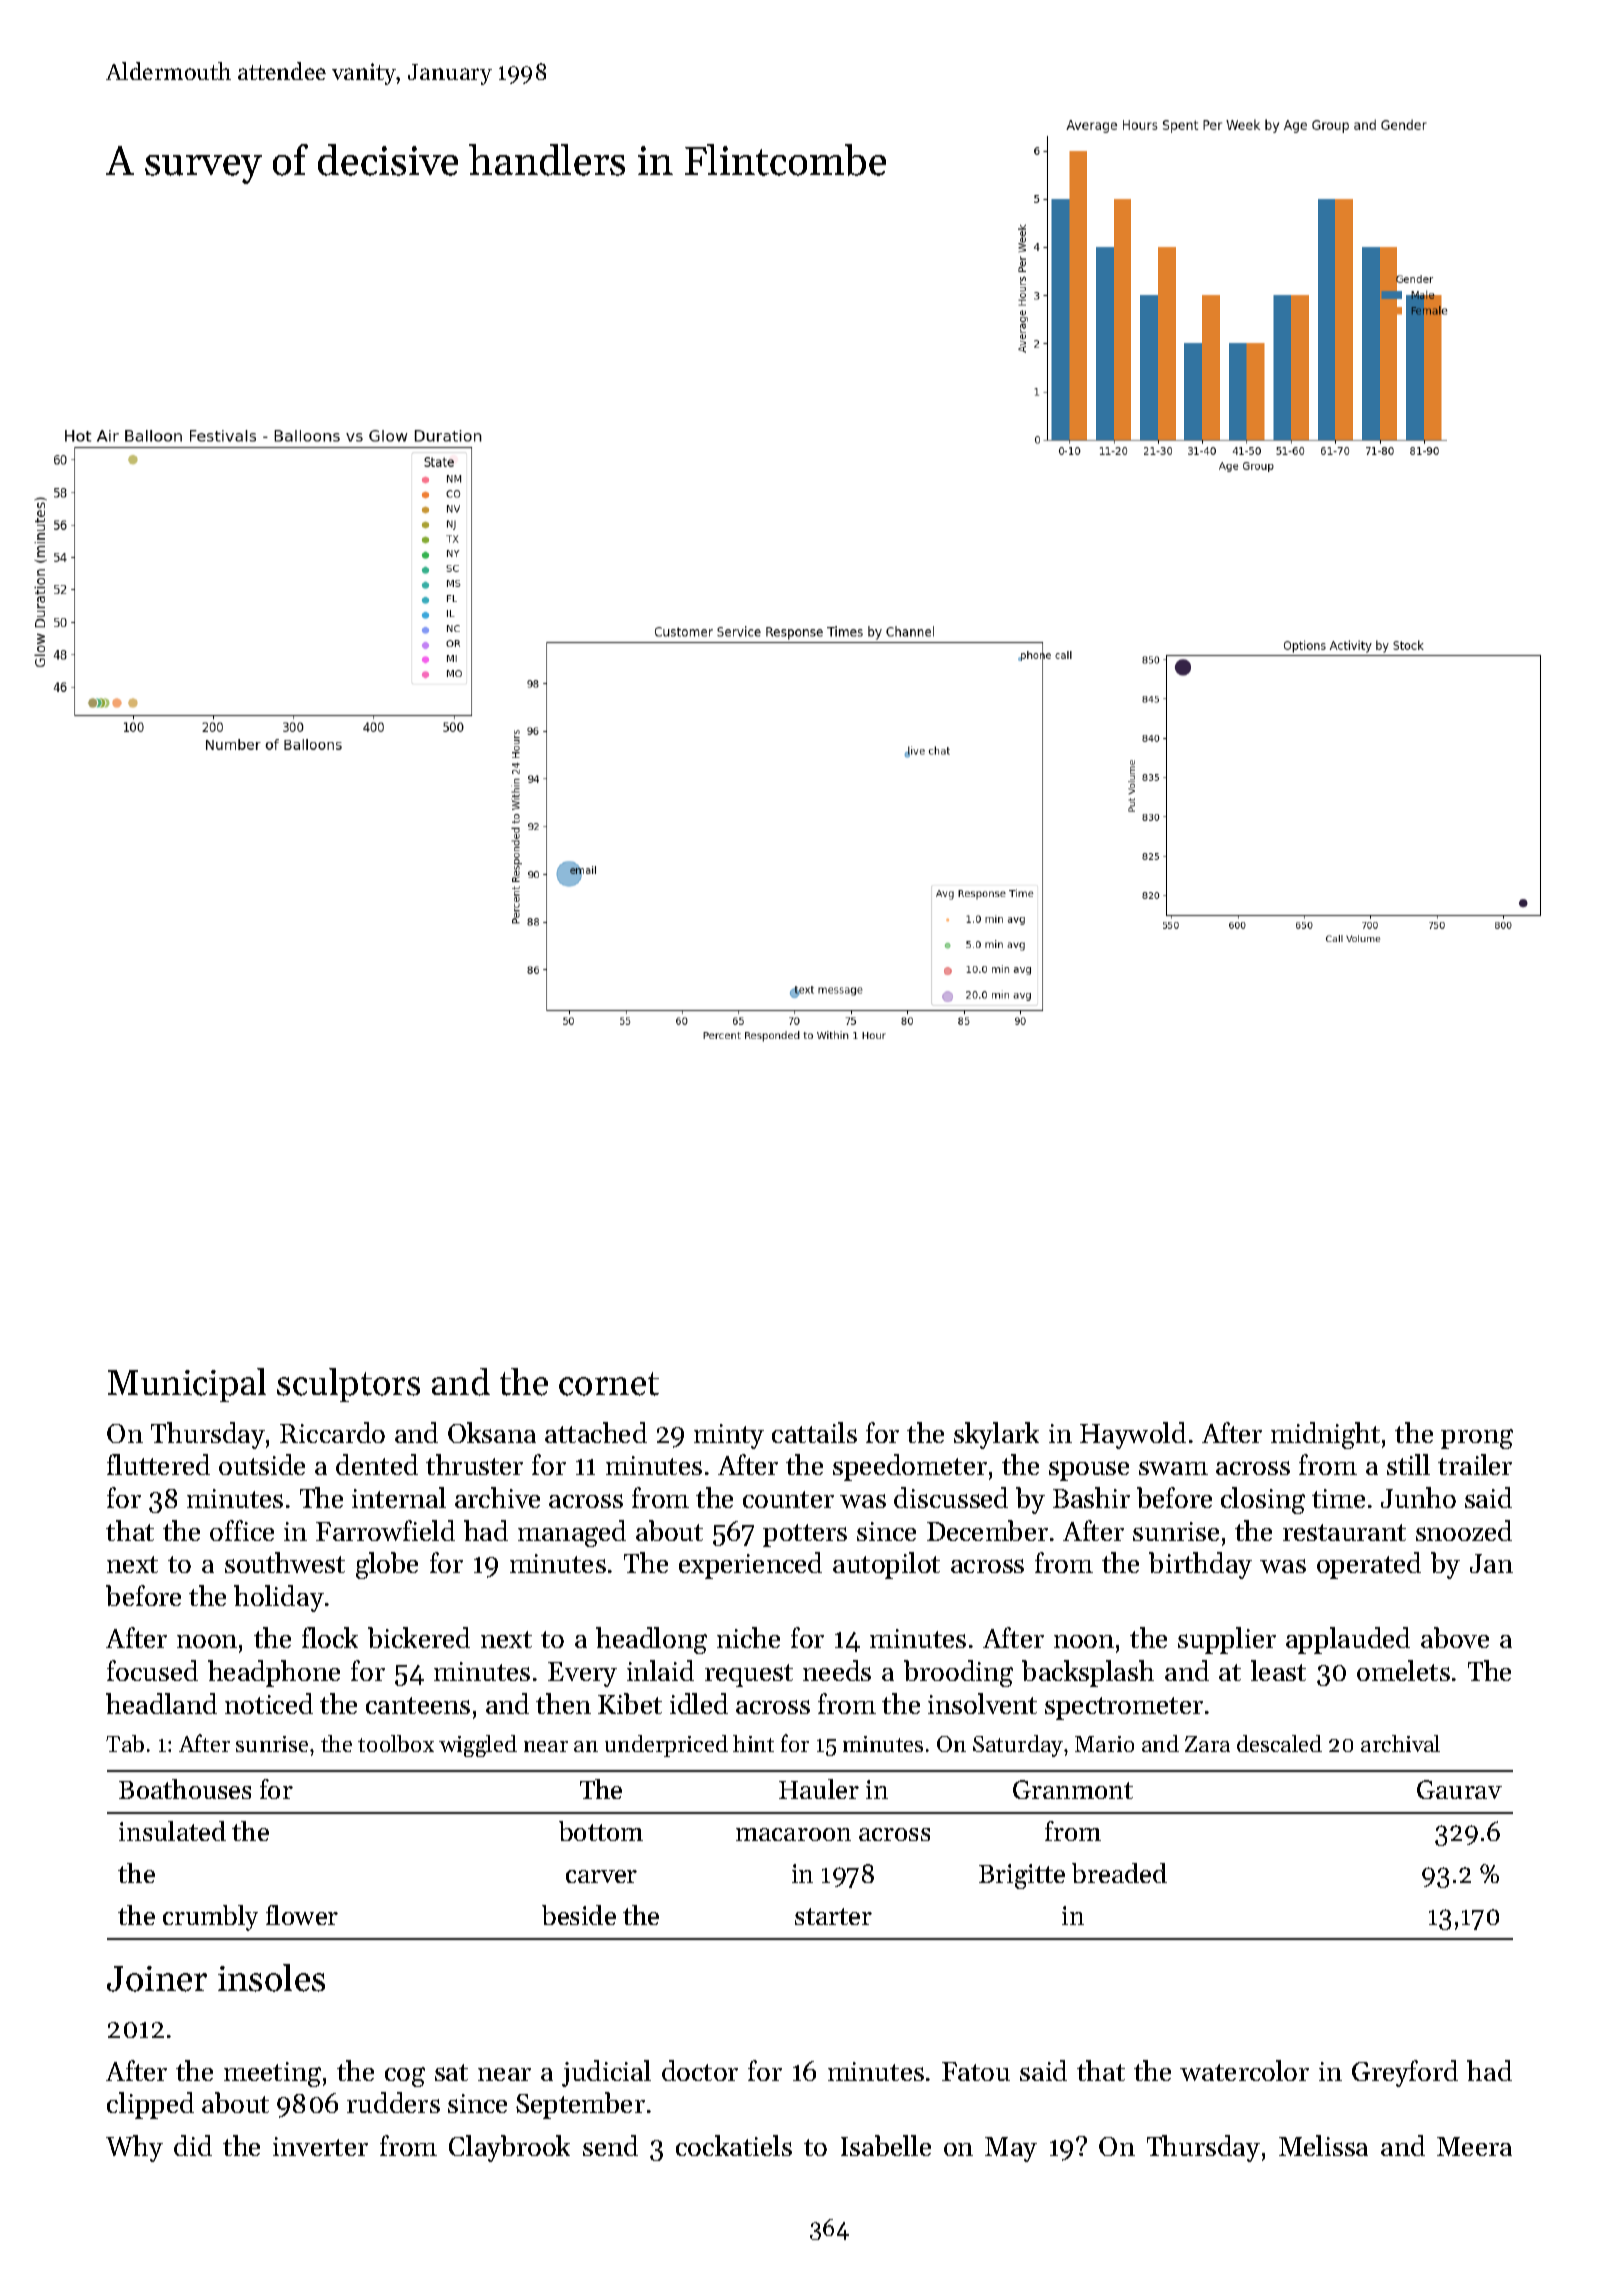  Describe the element at coordinates (1403, 1670) in the screenshot. I see `omelets` at that location.
